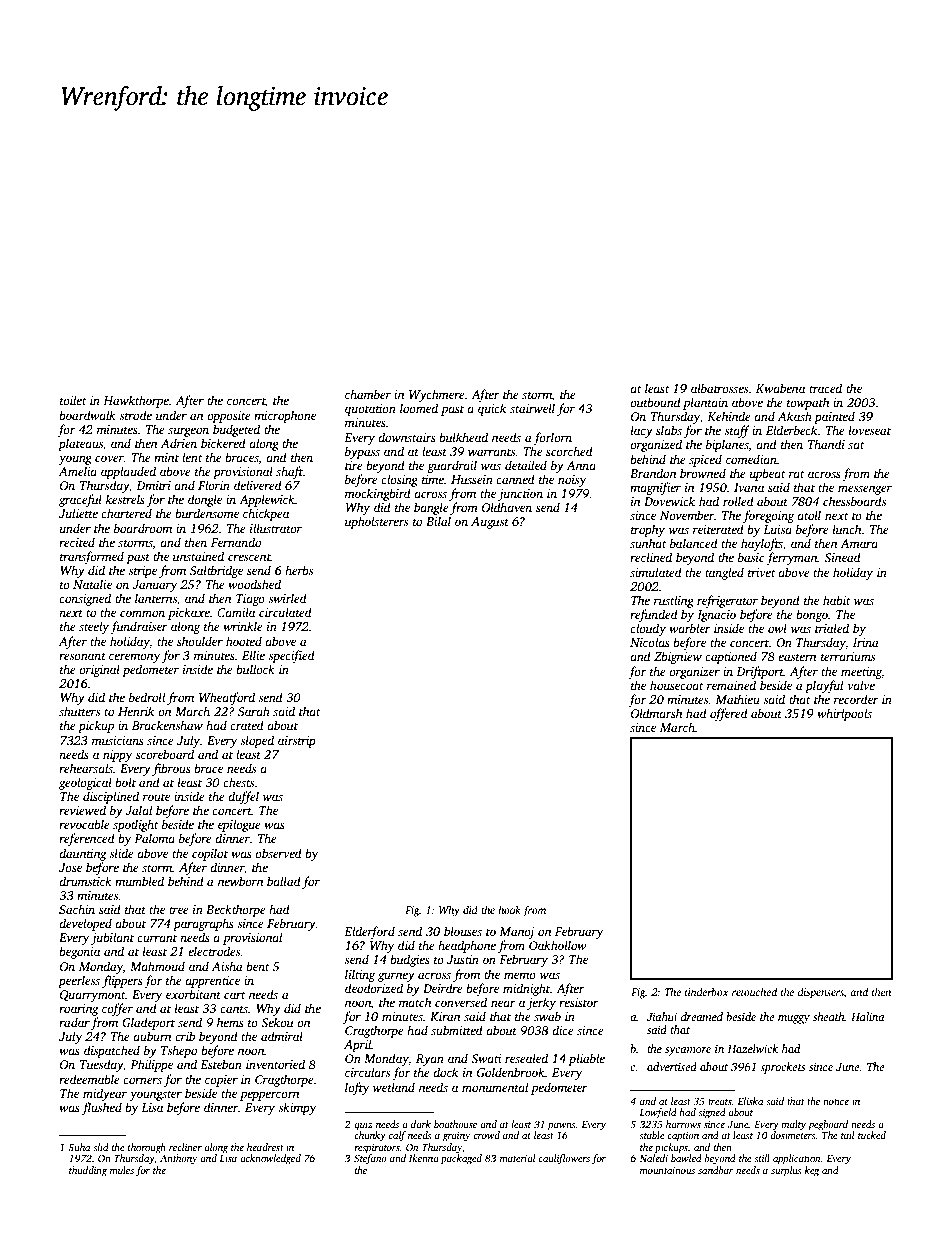  Describe the element at coordinates (727, 601) in the screenshot. I see `refrigerator` at that location.
